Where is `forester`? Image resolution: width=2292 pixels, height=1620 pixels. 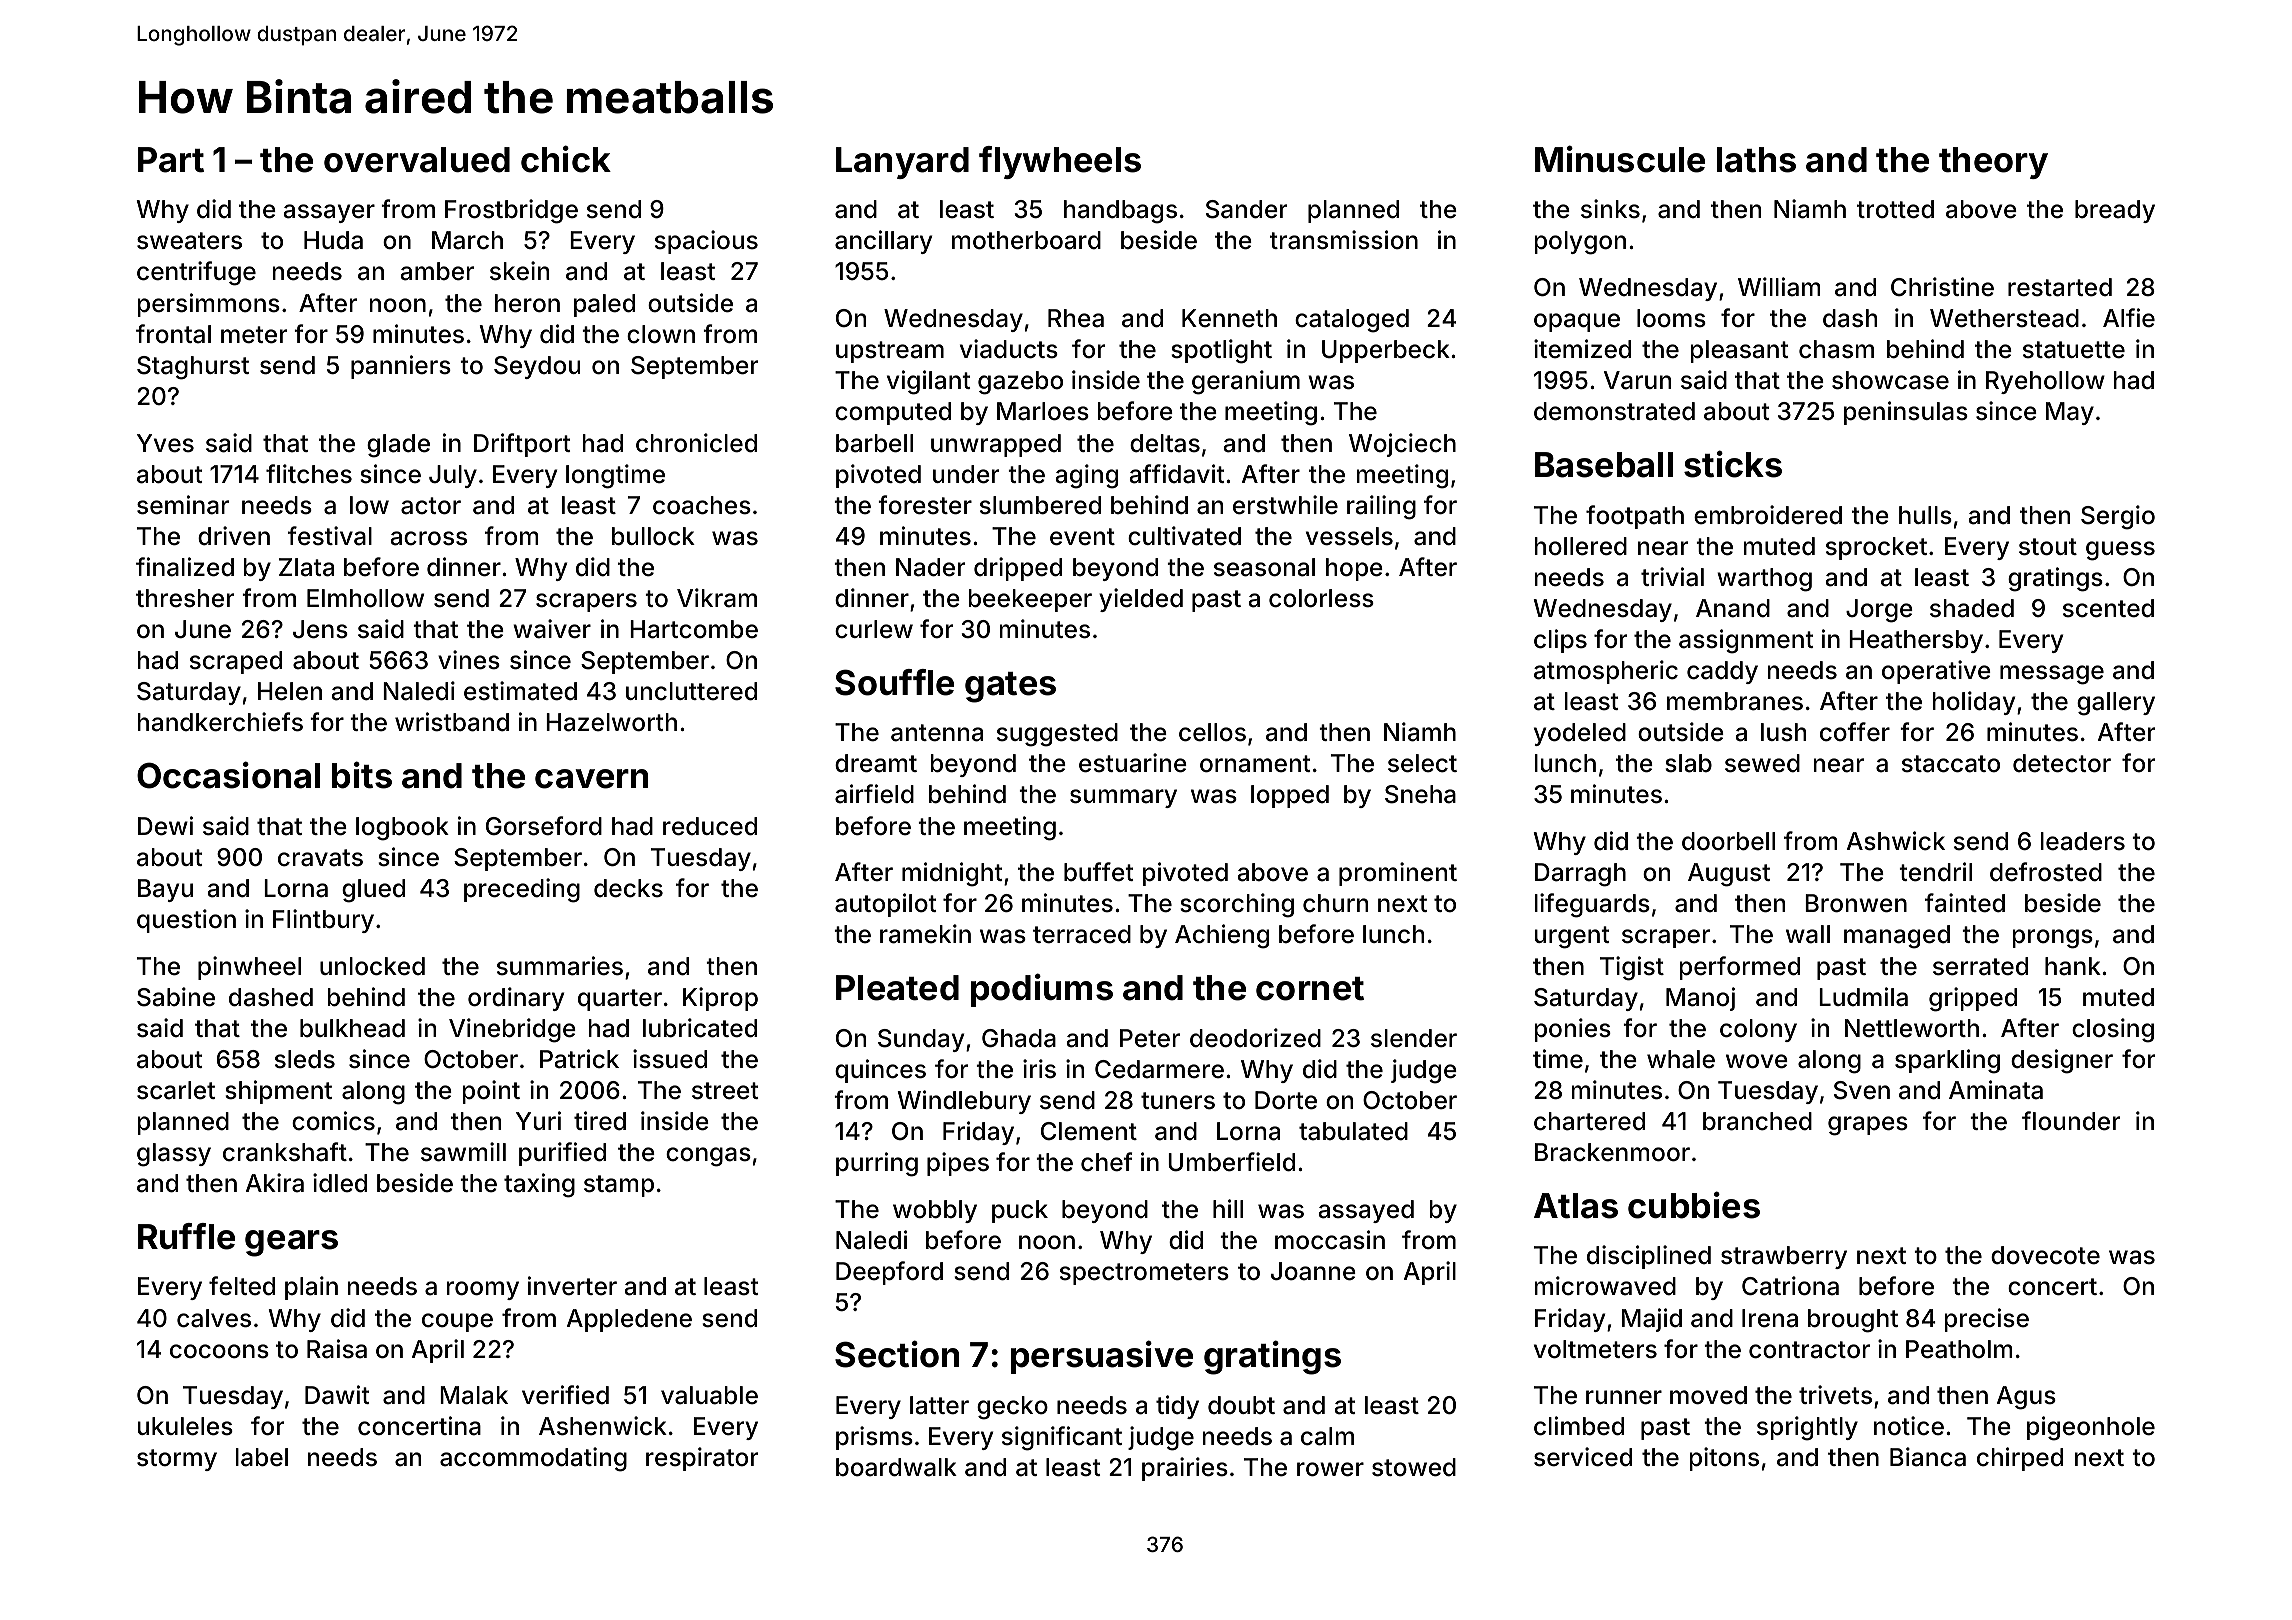
forester is located at coordinates (925, 505).
